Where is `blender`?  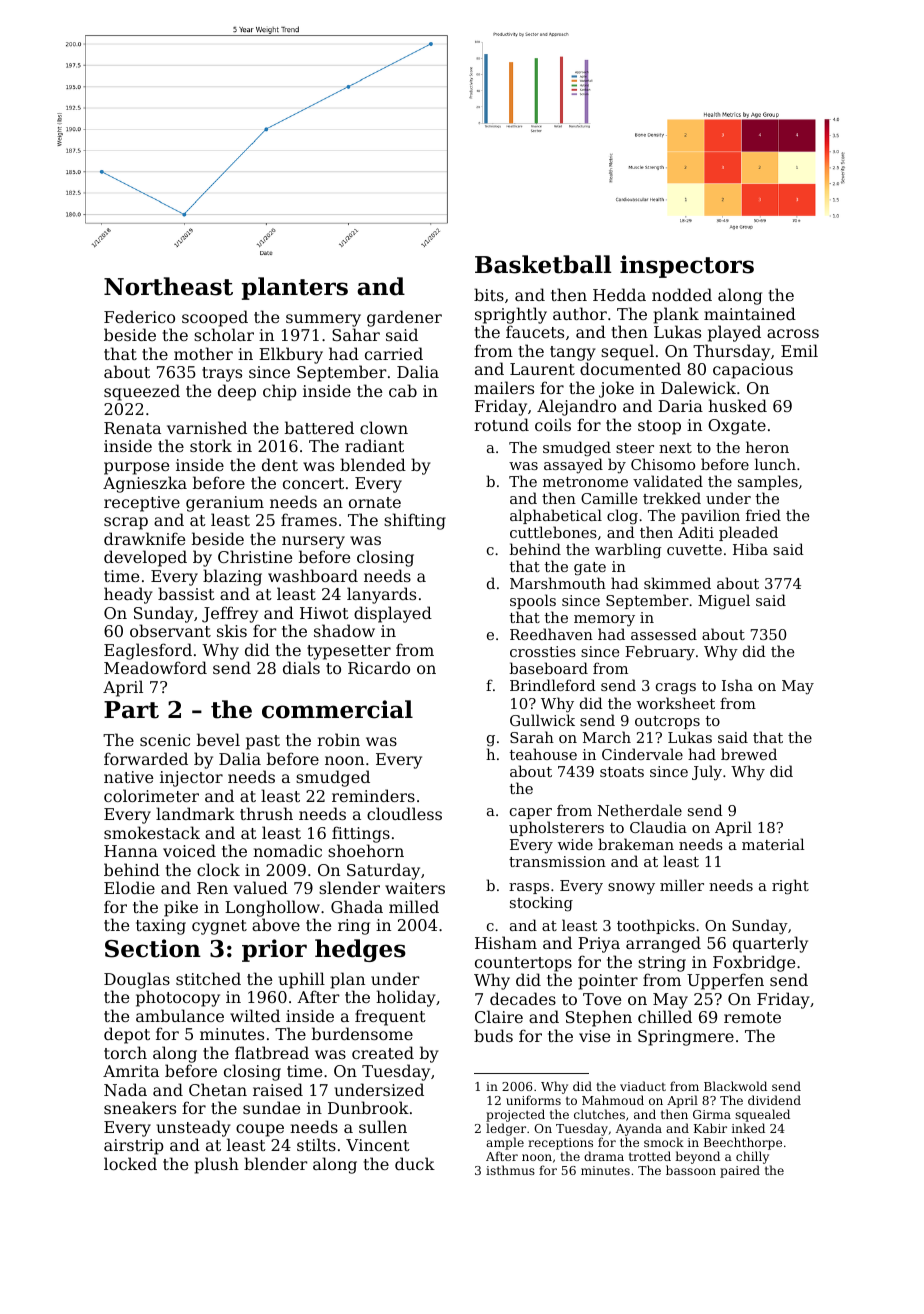
blender is located at coordinates (276, 1163).
